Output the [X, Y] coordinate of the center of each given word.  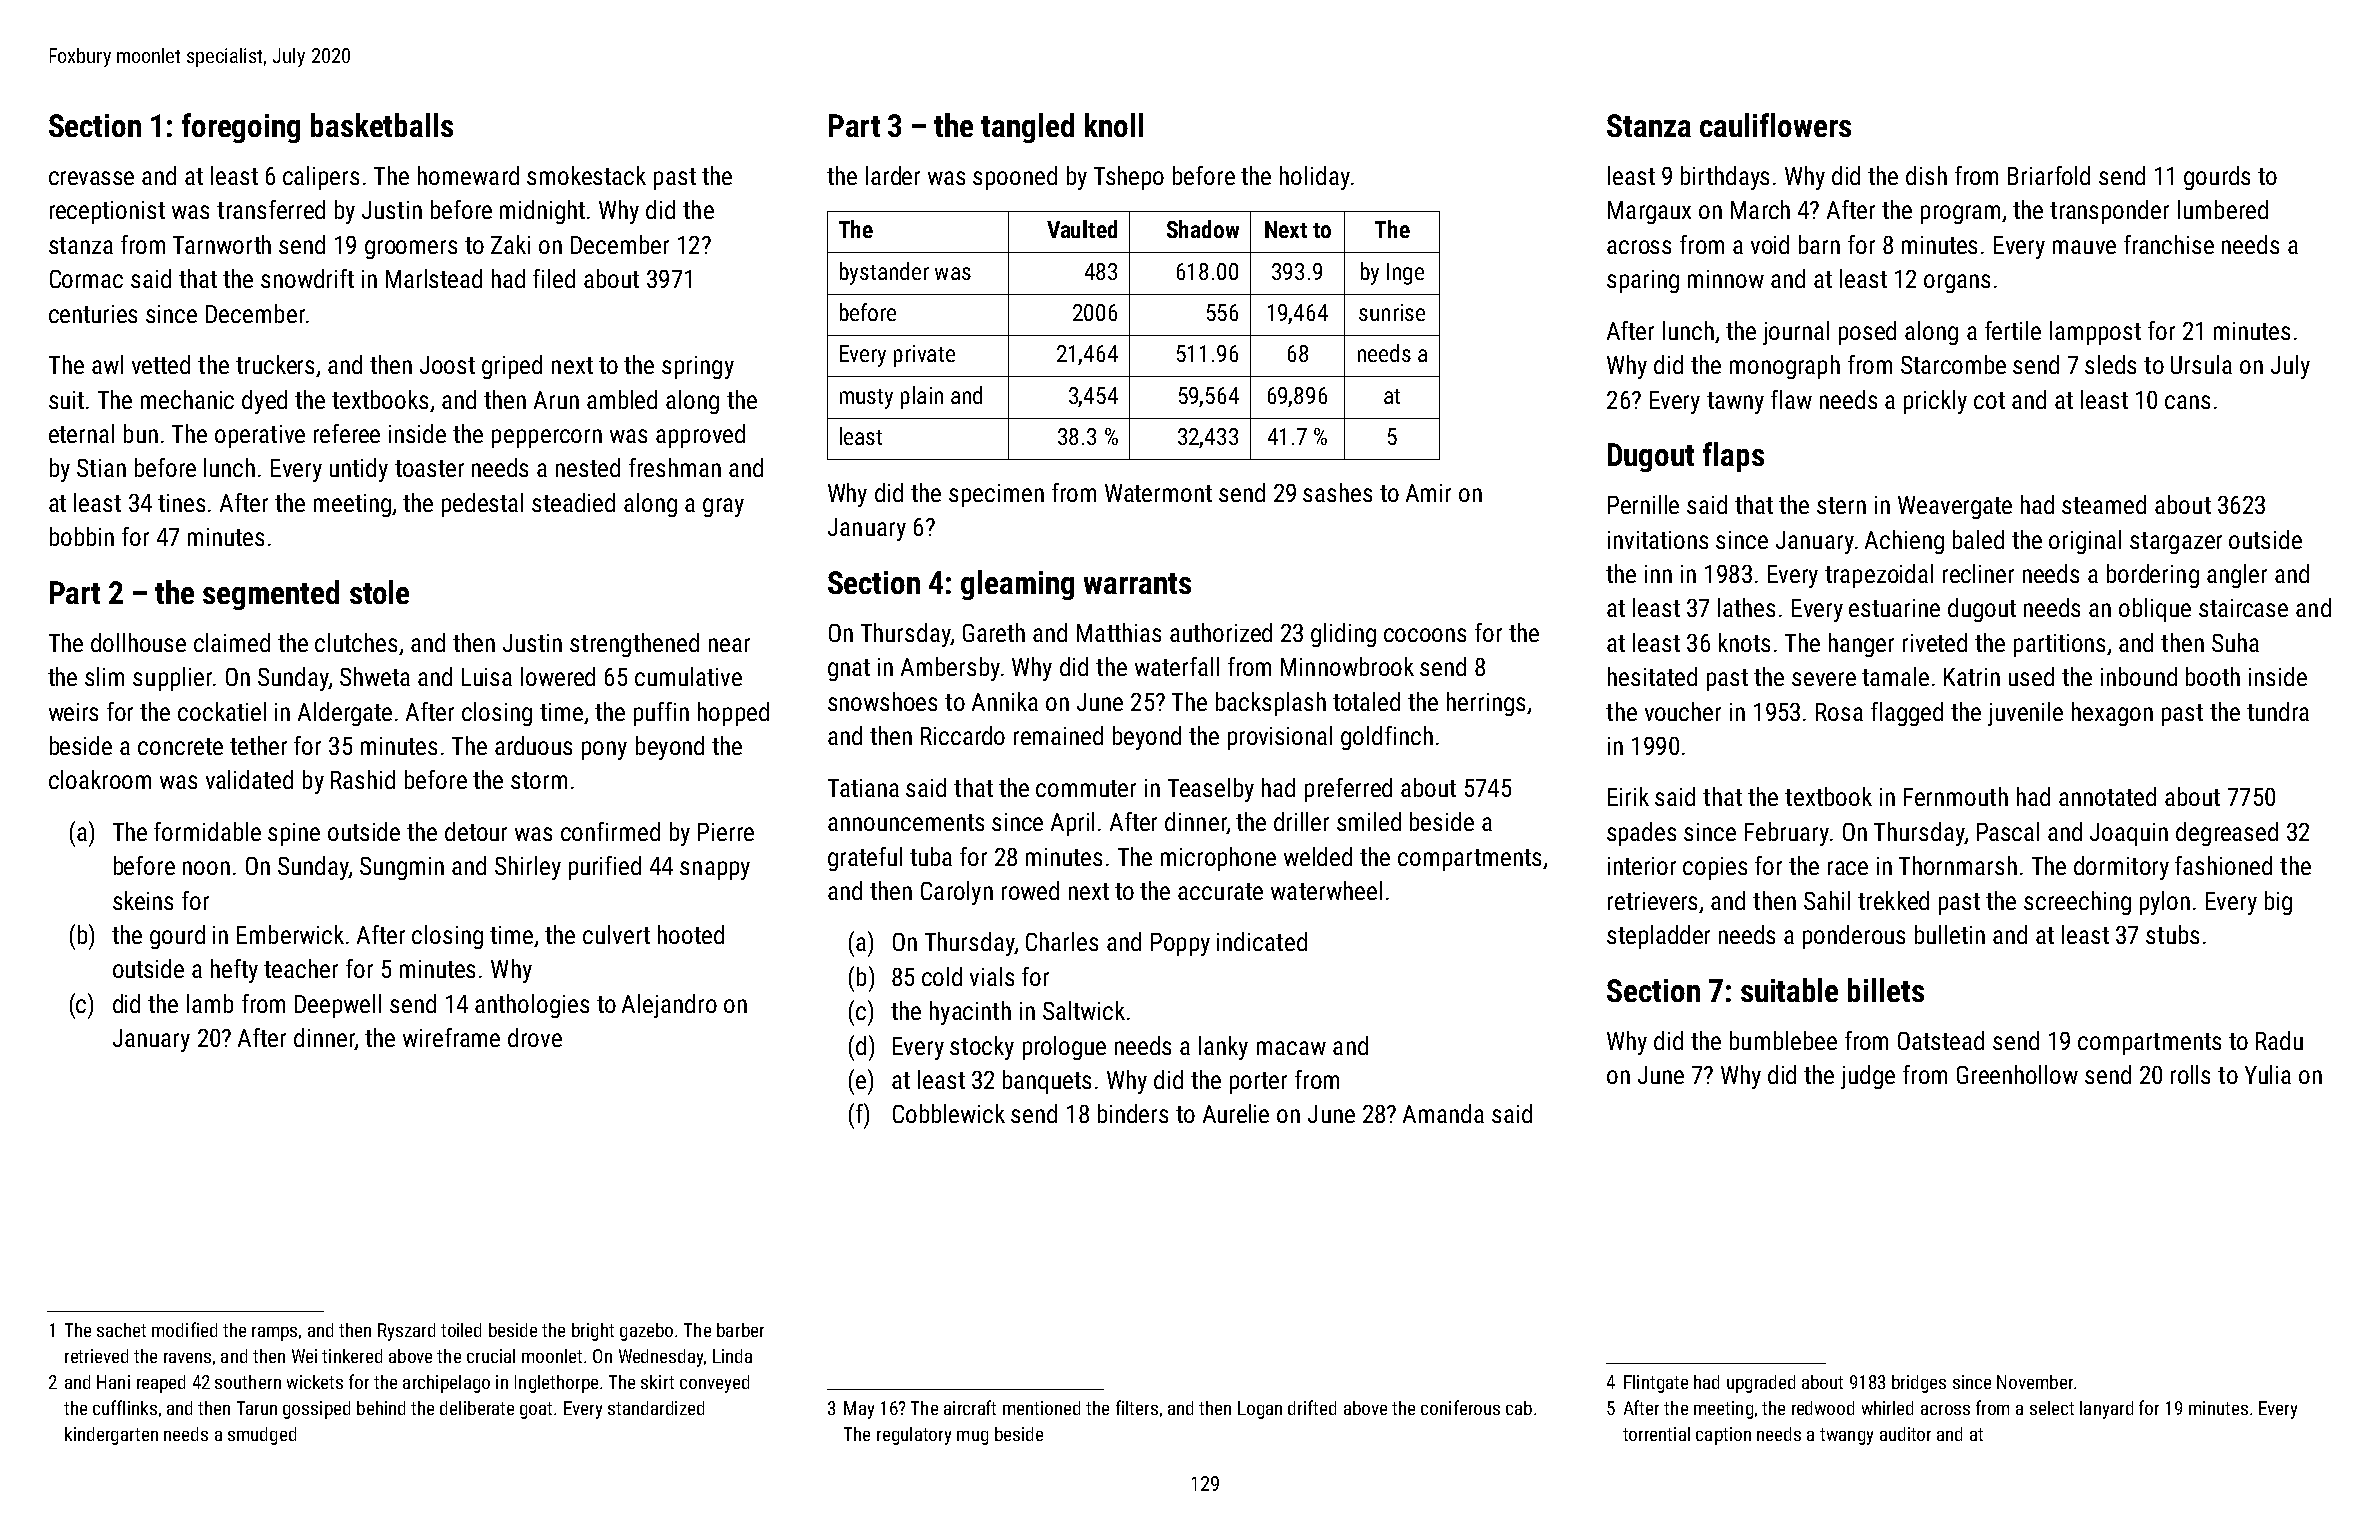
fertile [2013, 330]
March [1760, 209]
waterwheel [1326, 890]
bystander [884, 273]
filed [554, 278]
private [924, 356]
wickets [315, 1382]
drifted [1312, 1407]
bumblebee [1783, 1040]
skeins [143, 900]
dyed [264, 402]
